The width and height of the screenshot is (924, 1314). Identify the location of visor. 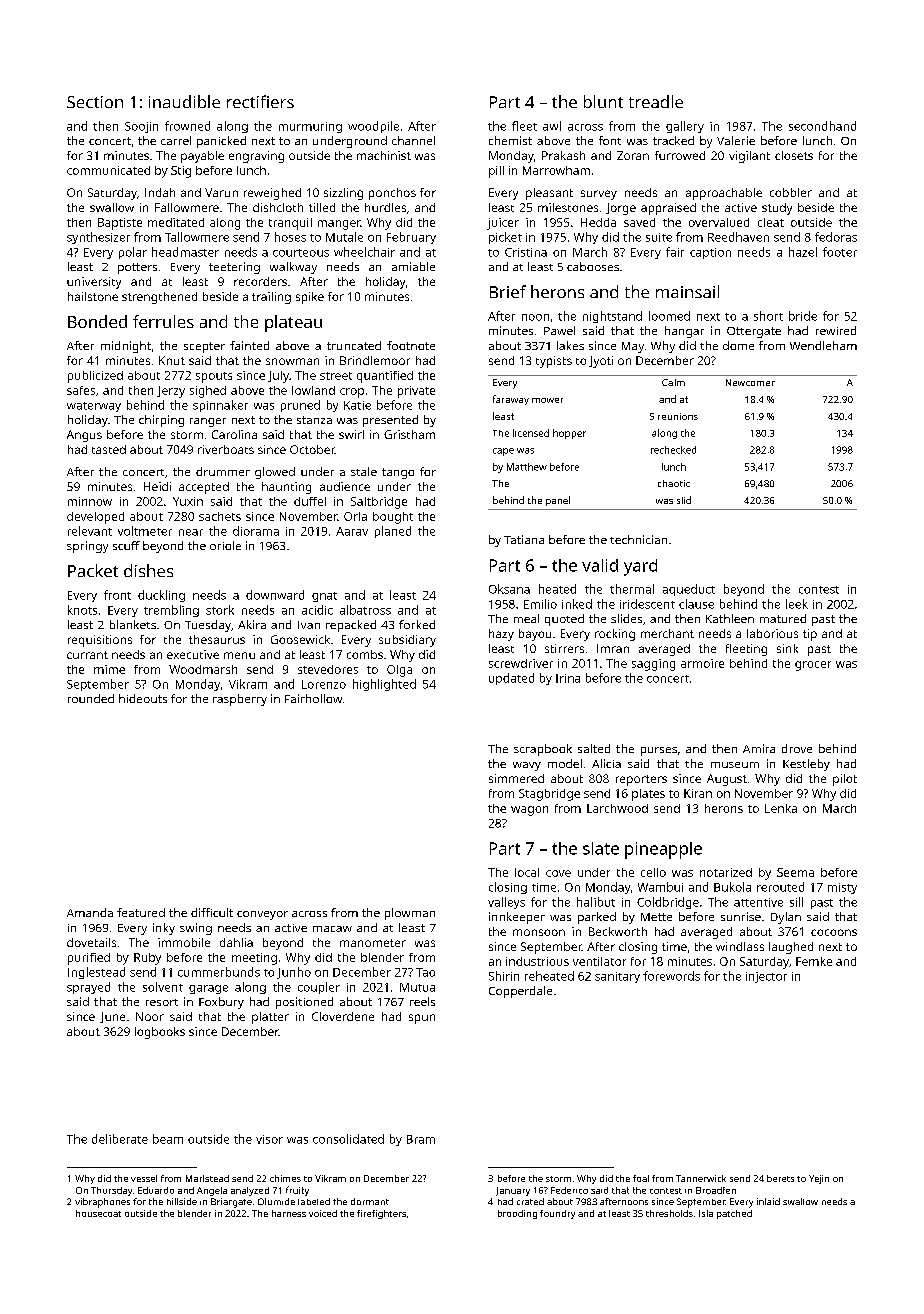
(269, 1139).
